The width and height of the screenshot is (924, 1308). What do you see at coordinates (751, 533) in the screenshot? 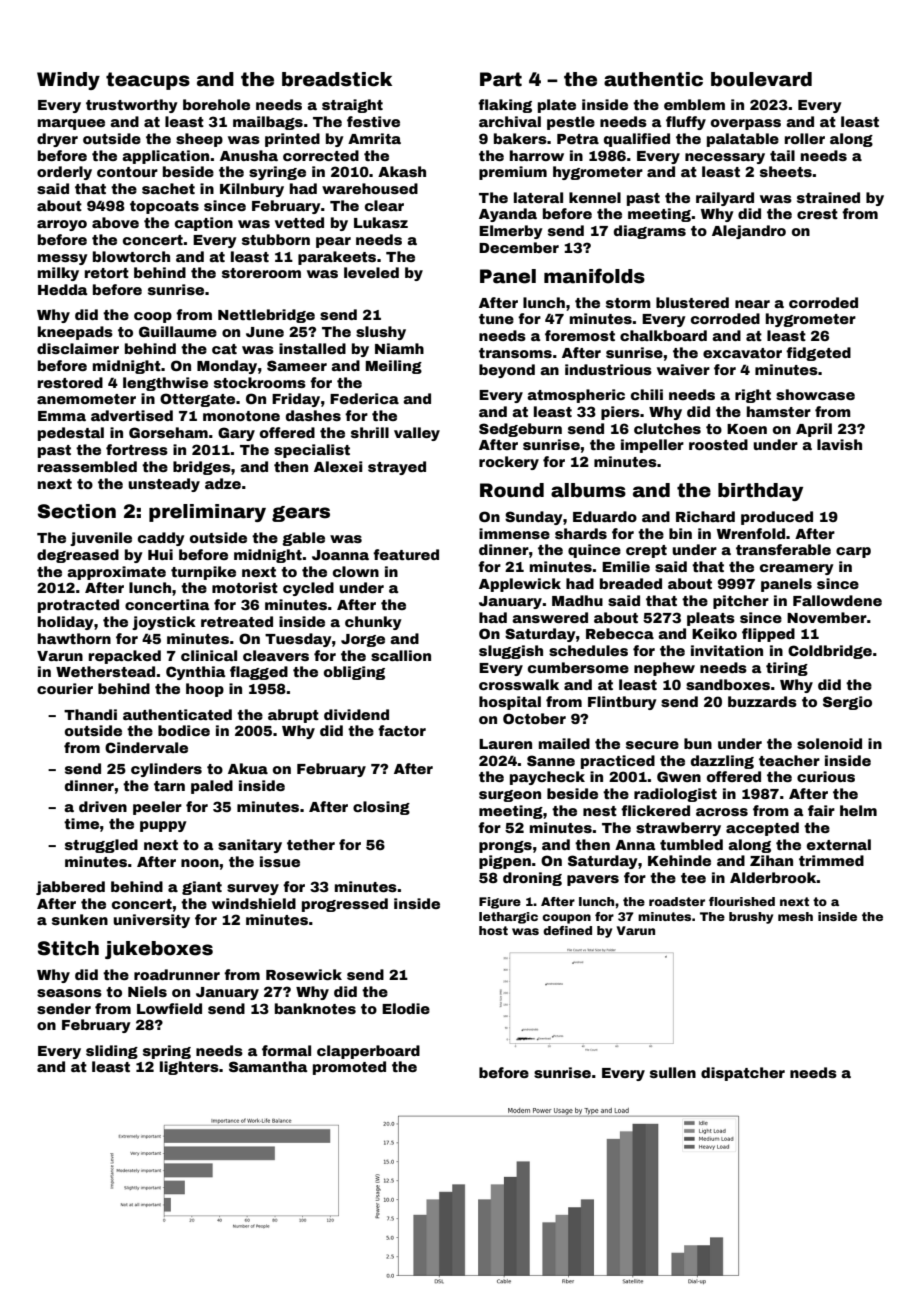
I see `Wrenfold` at bounding box center [751, 533].
